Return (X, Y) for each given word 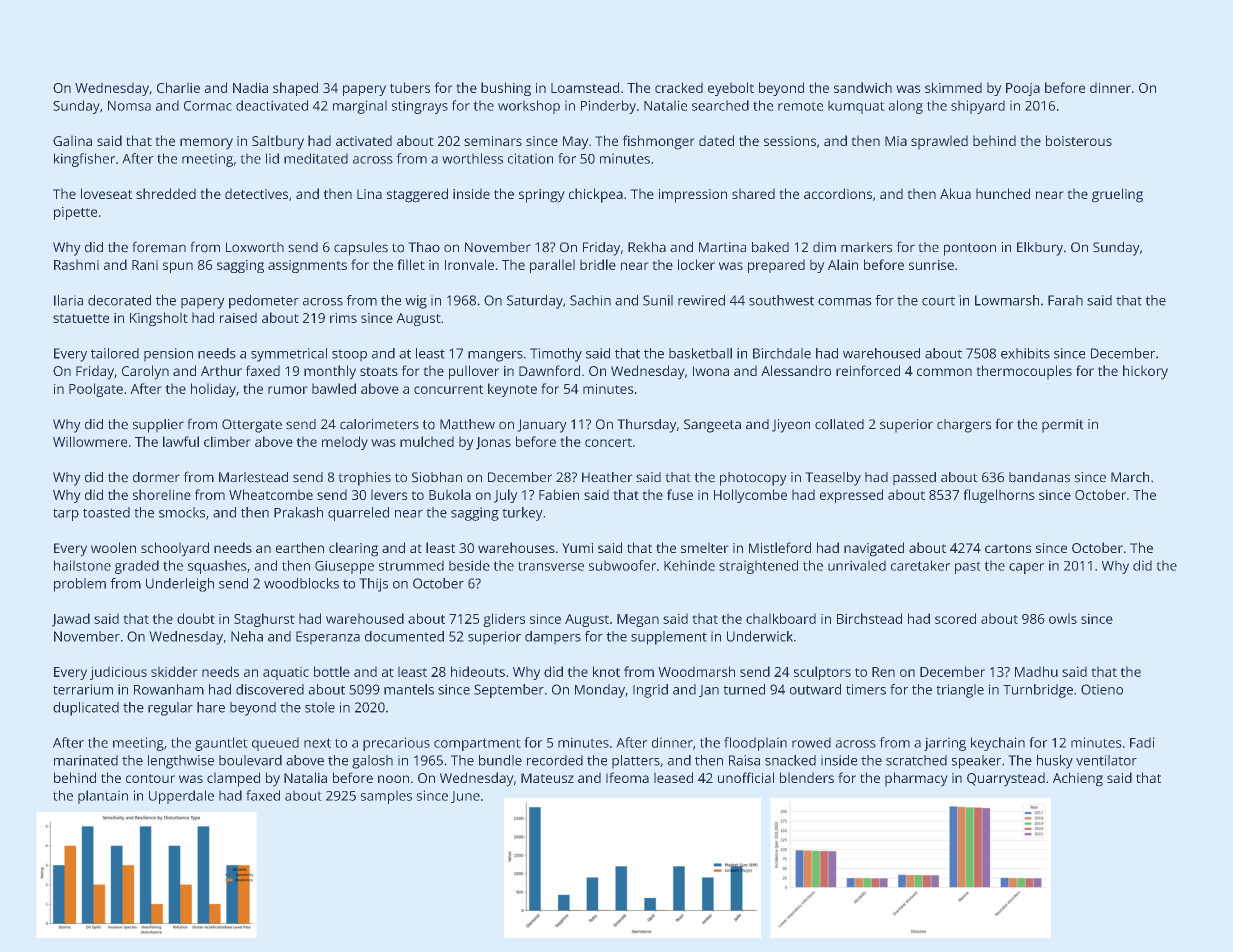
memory (206, 143)
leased (673, 777)
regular (170, 709)
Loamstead (585, 87)
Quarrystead (1006, 779)
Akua (955, 193)
